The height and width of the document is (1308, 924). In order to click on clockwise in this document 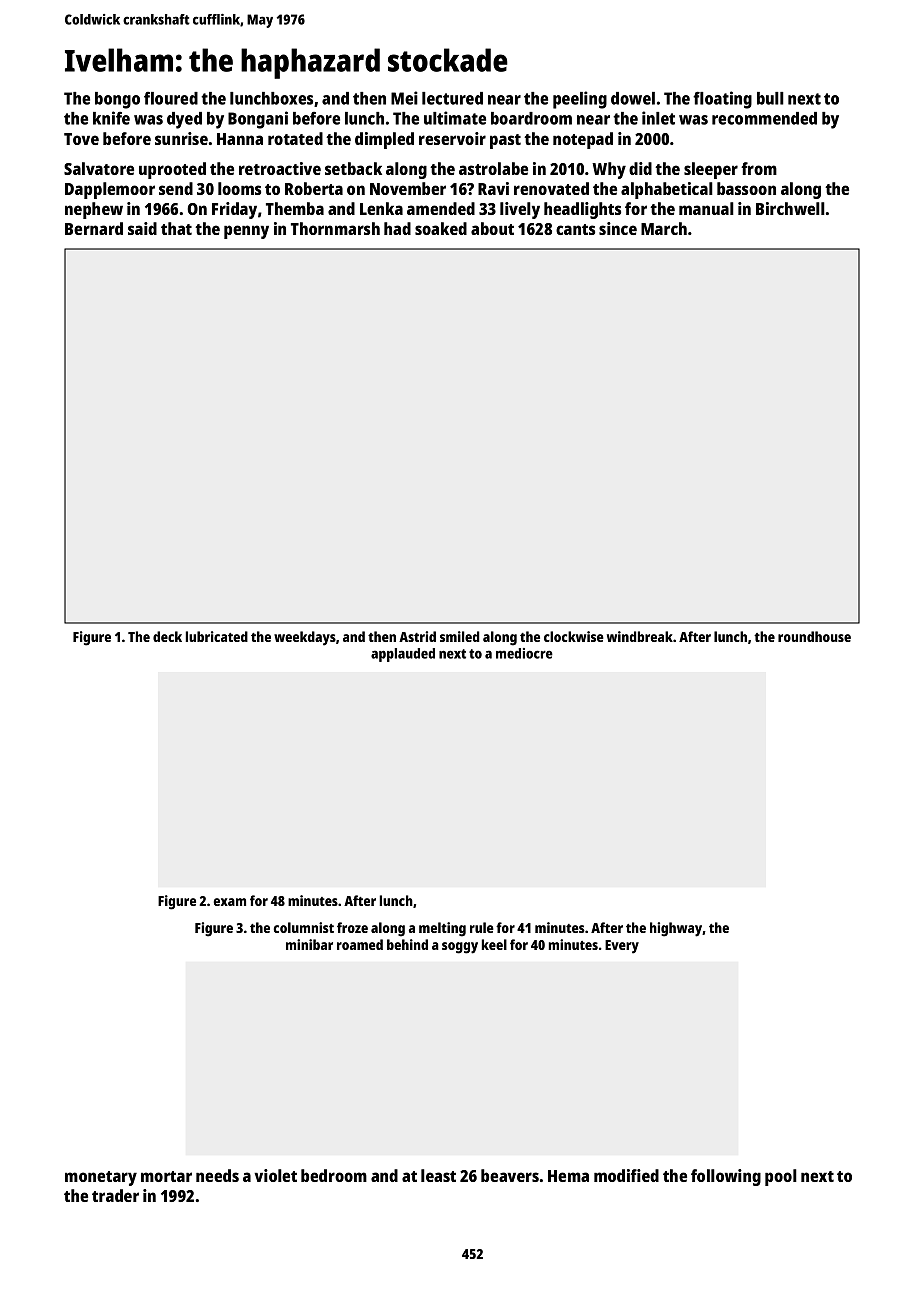, I will do `click(574, 636)`.
